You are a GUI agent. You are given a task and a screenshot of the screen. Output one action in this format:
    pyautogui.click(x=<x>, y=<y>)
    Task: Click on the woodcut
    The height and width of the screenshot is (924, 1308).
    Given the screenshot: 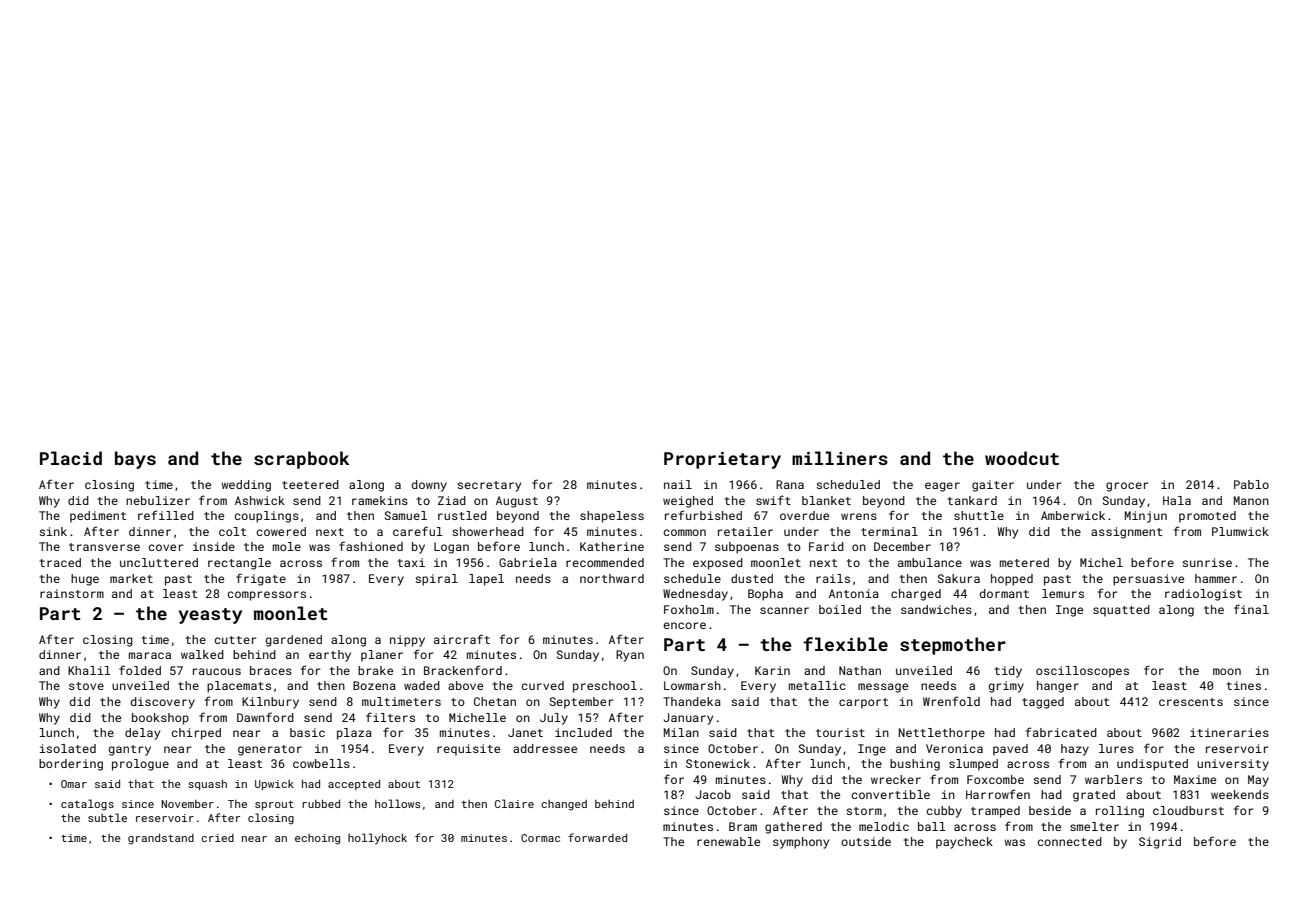 What is the action you would take?
    pyautogui.click(x=1022, y=458)
